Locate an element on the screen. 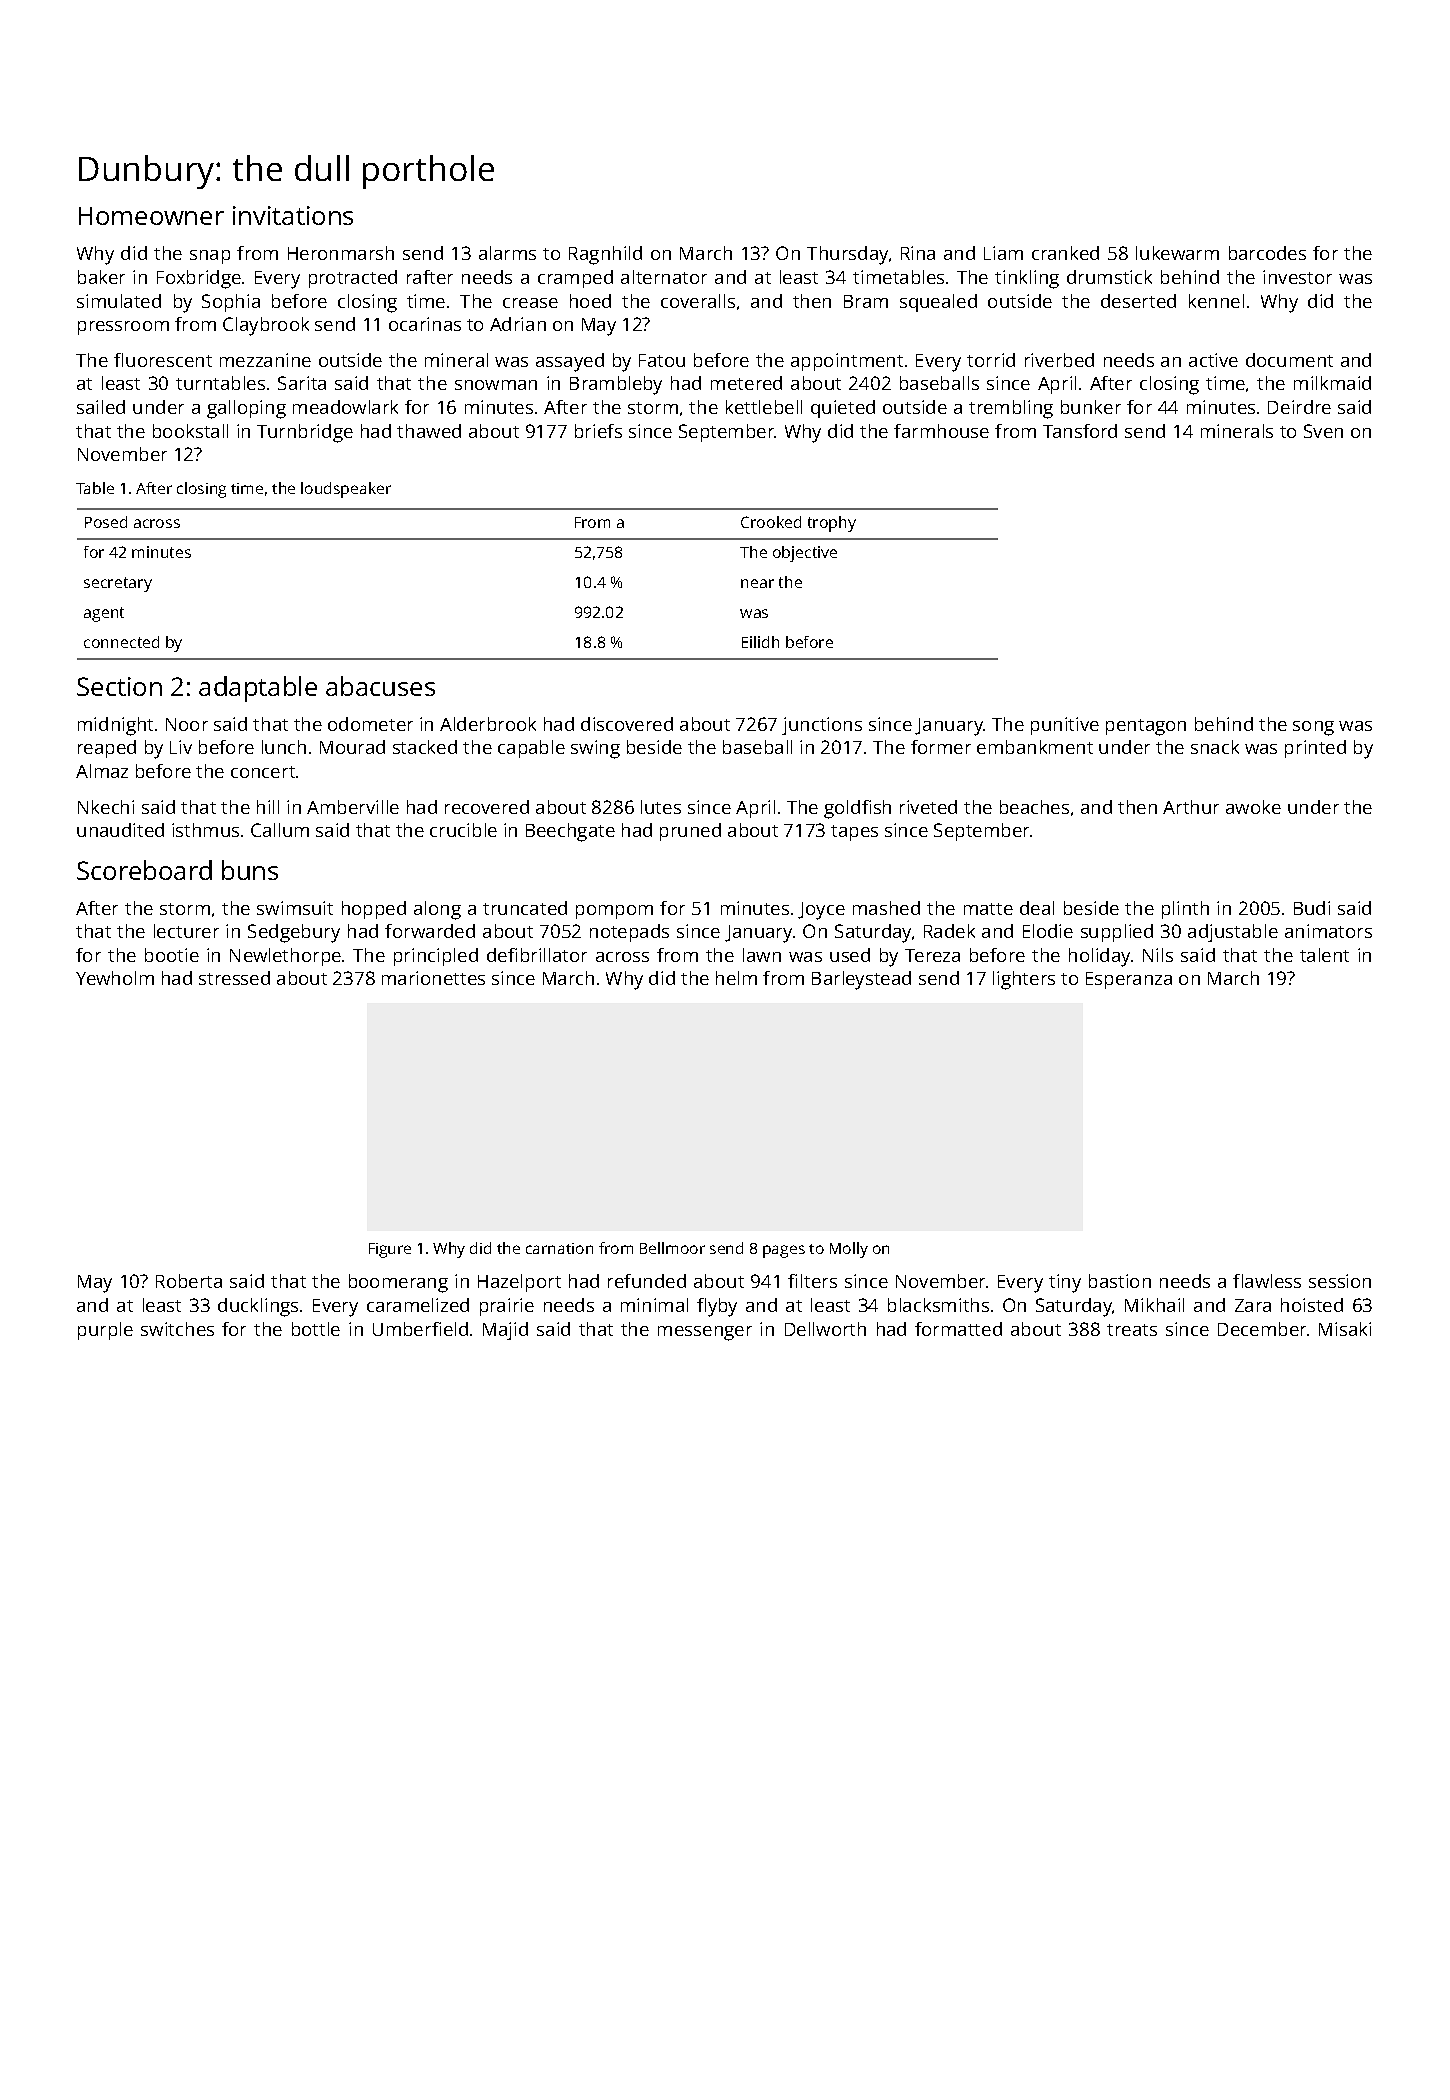 This screenshot has height=2100, width=1450. supplied is located at coordinates (1117, 933).
